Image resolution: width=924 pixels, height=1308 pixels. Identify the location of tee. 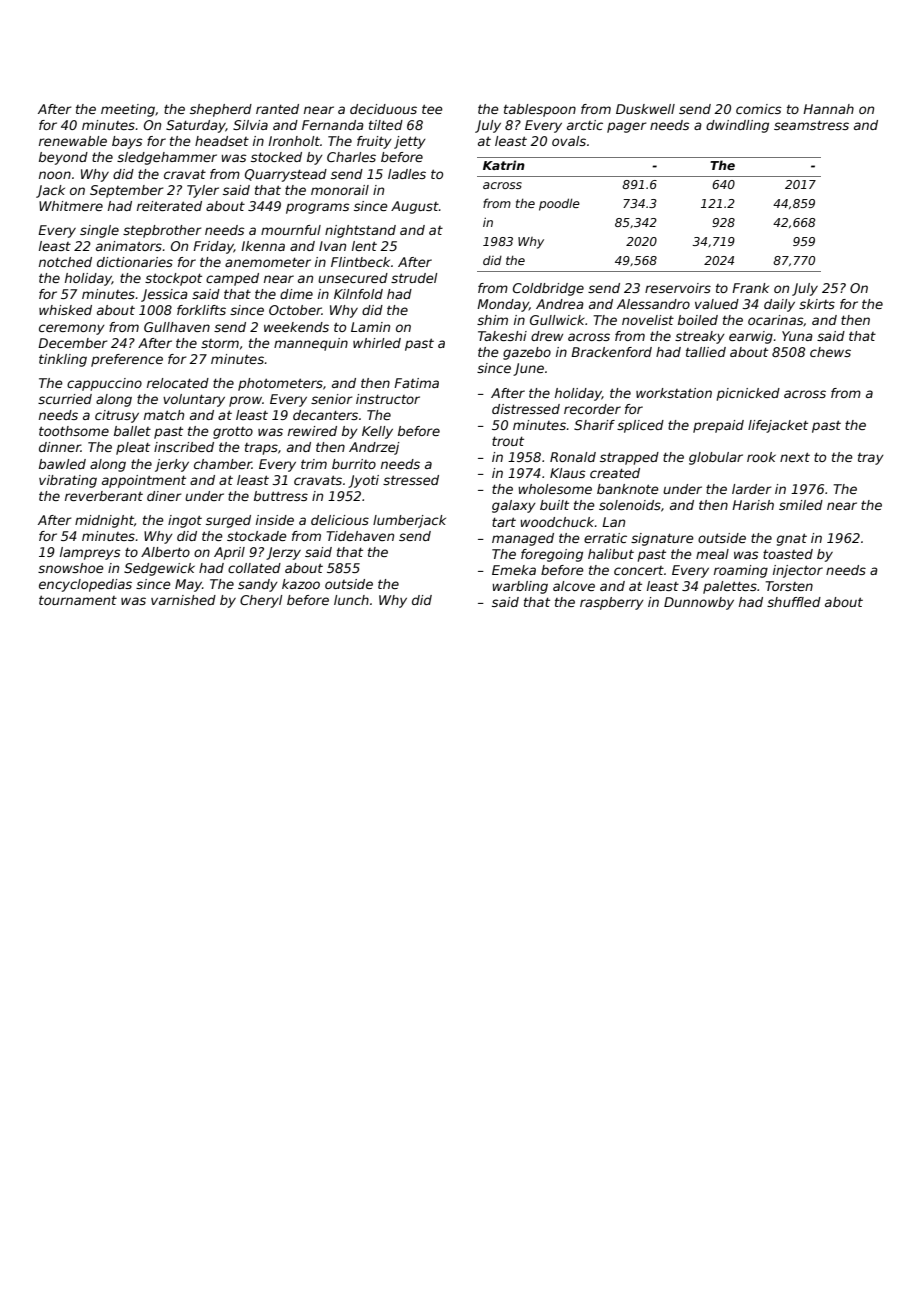
(432, 109).
